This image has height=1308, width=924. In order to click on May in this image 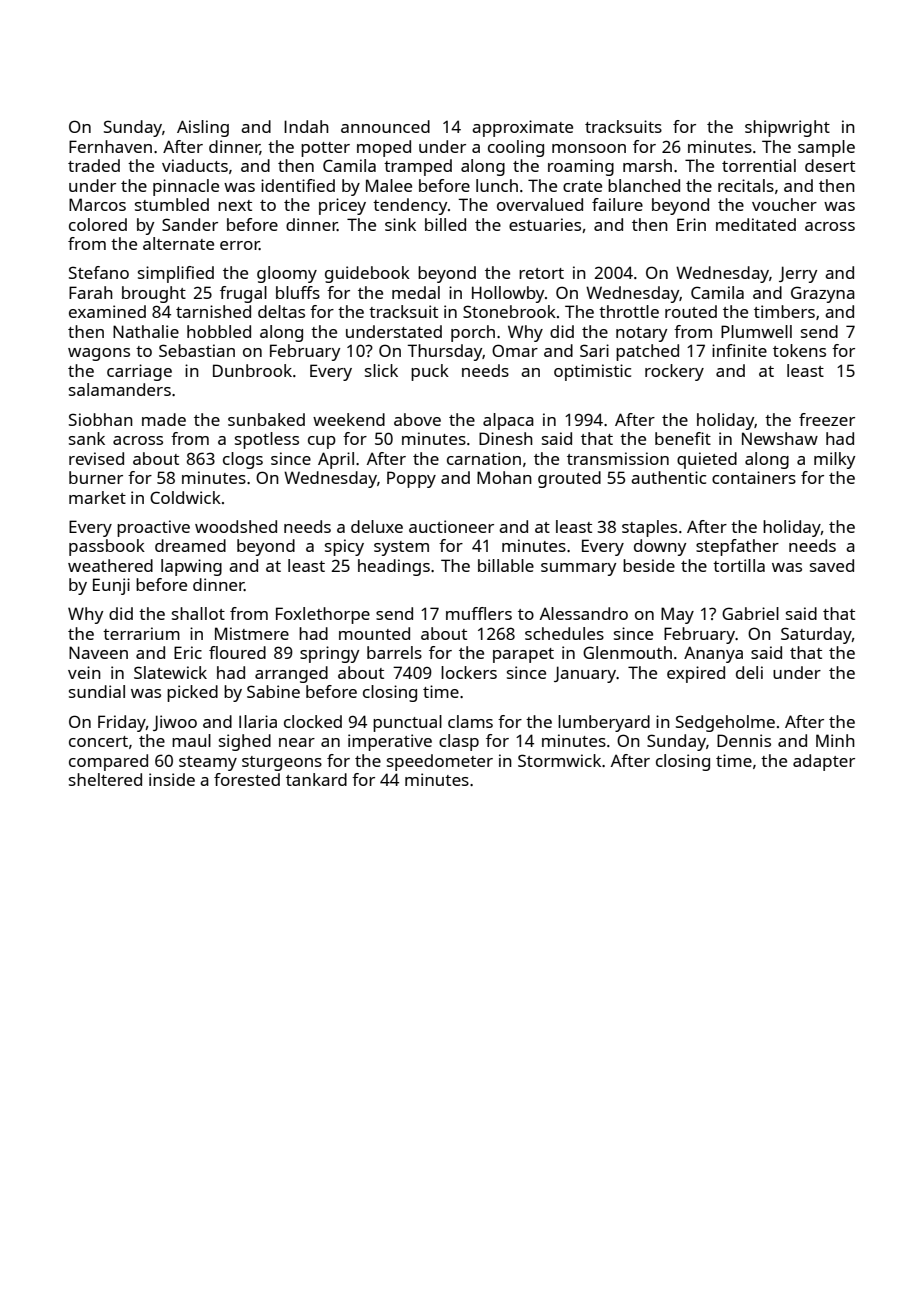, I will do `click(677, 615)`.
